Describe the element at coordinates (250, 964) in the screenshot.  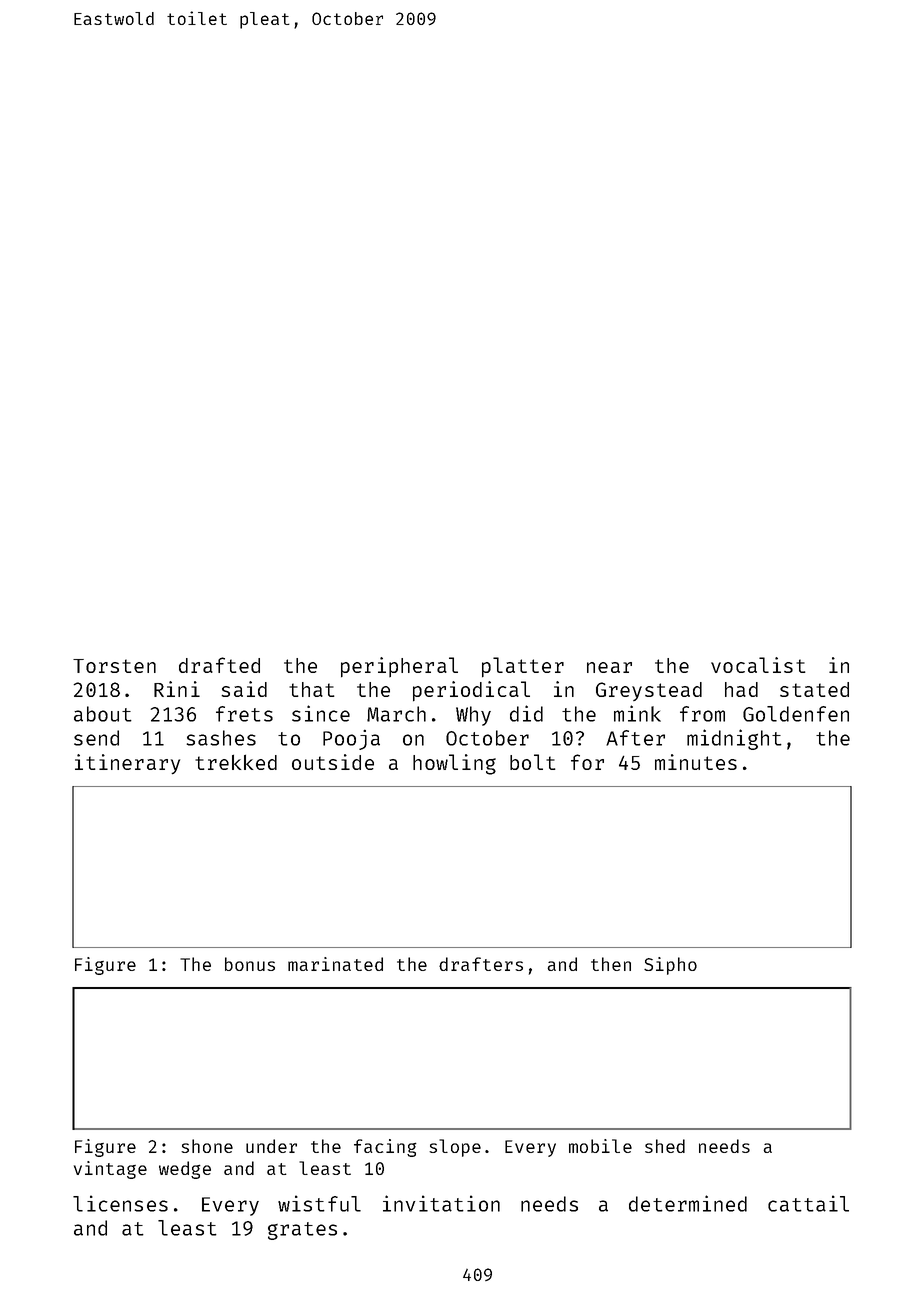
I see `bonus` at that location.
